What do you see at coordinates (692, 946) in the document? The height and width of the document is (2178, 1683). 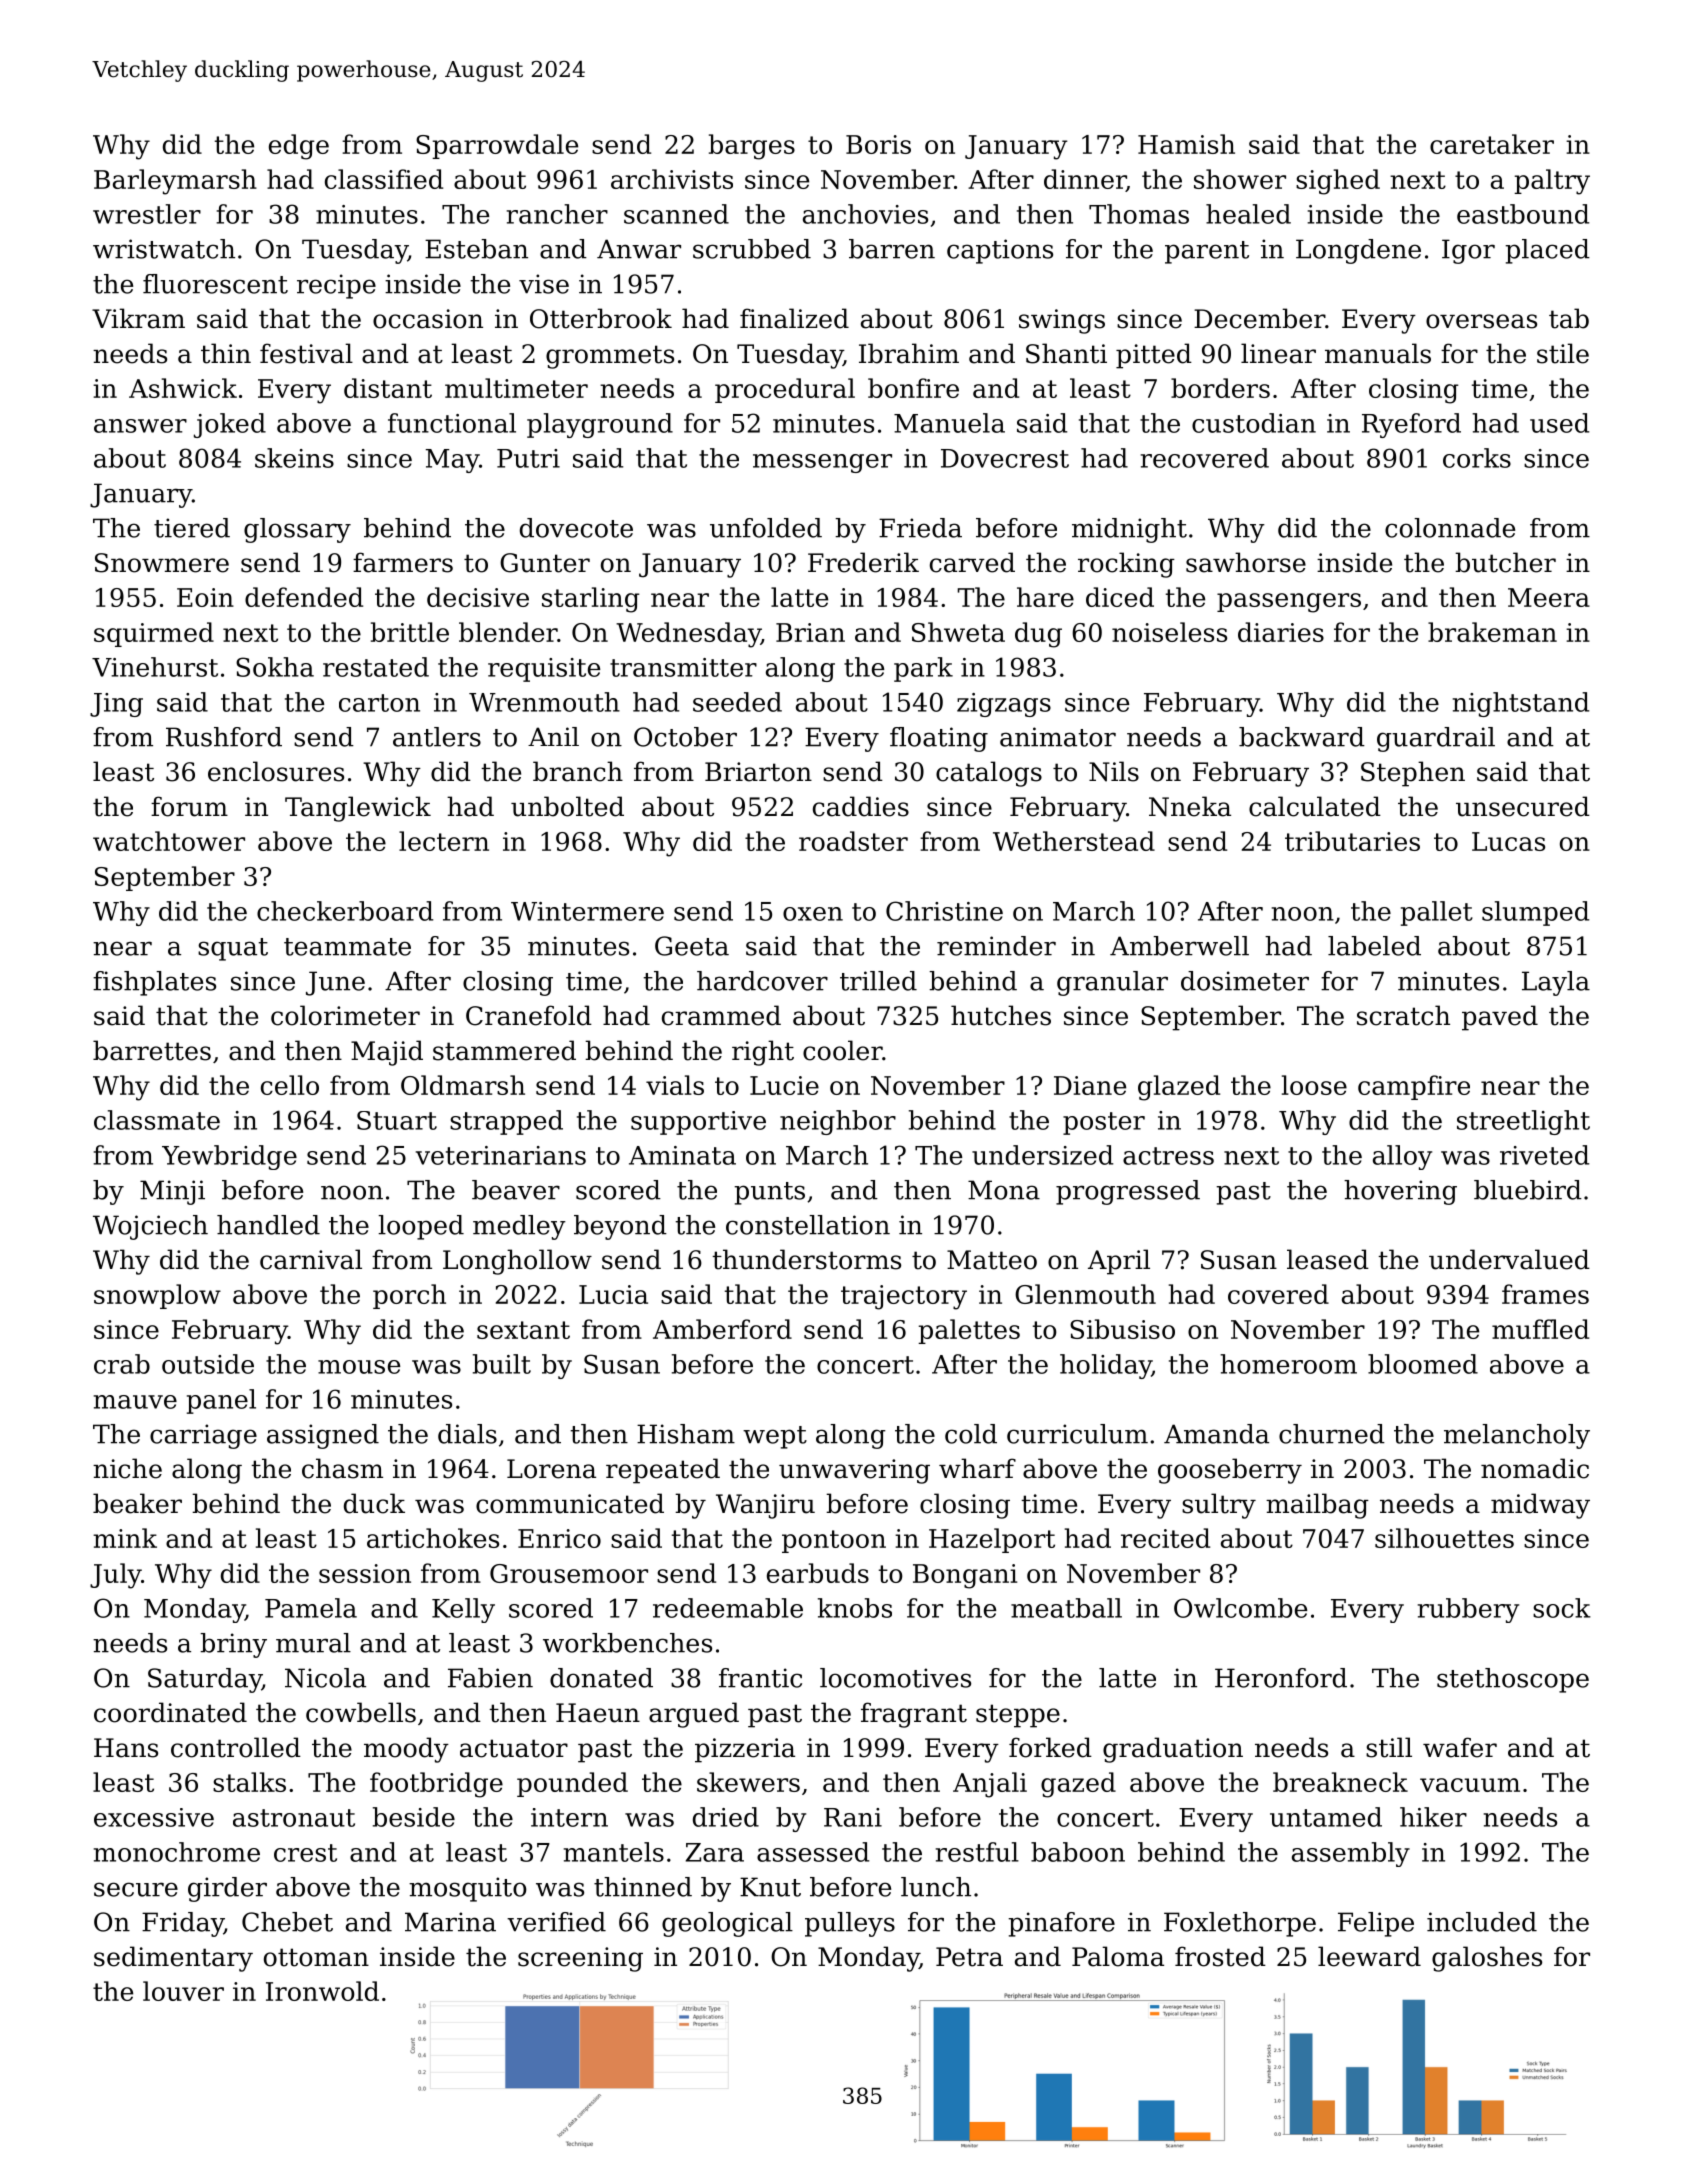 I see `Geeta` at bounding box center [692, 946].
